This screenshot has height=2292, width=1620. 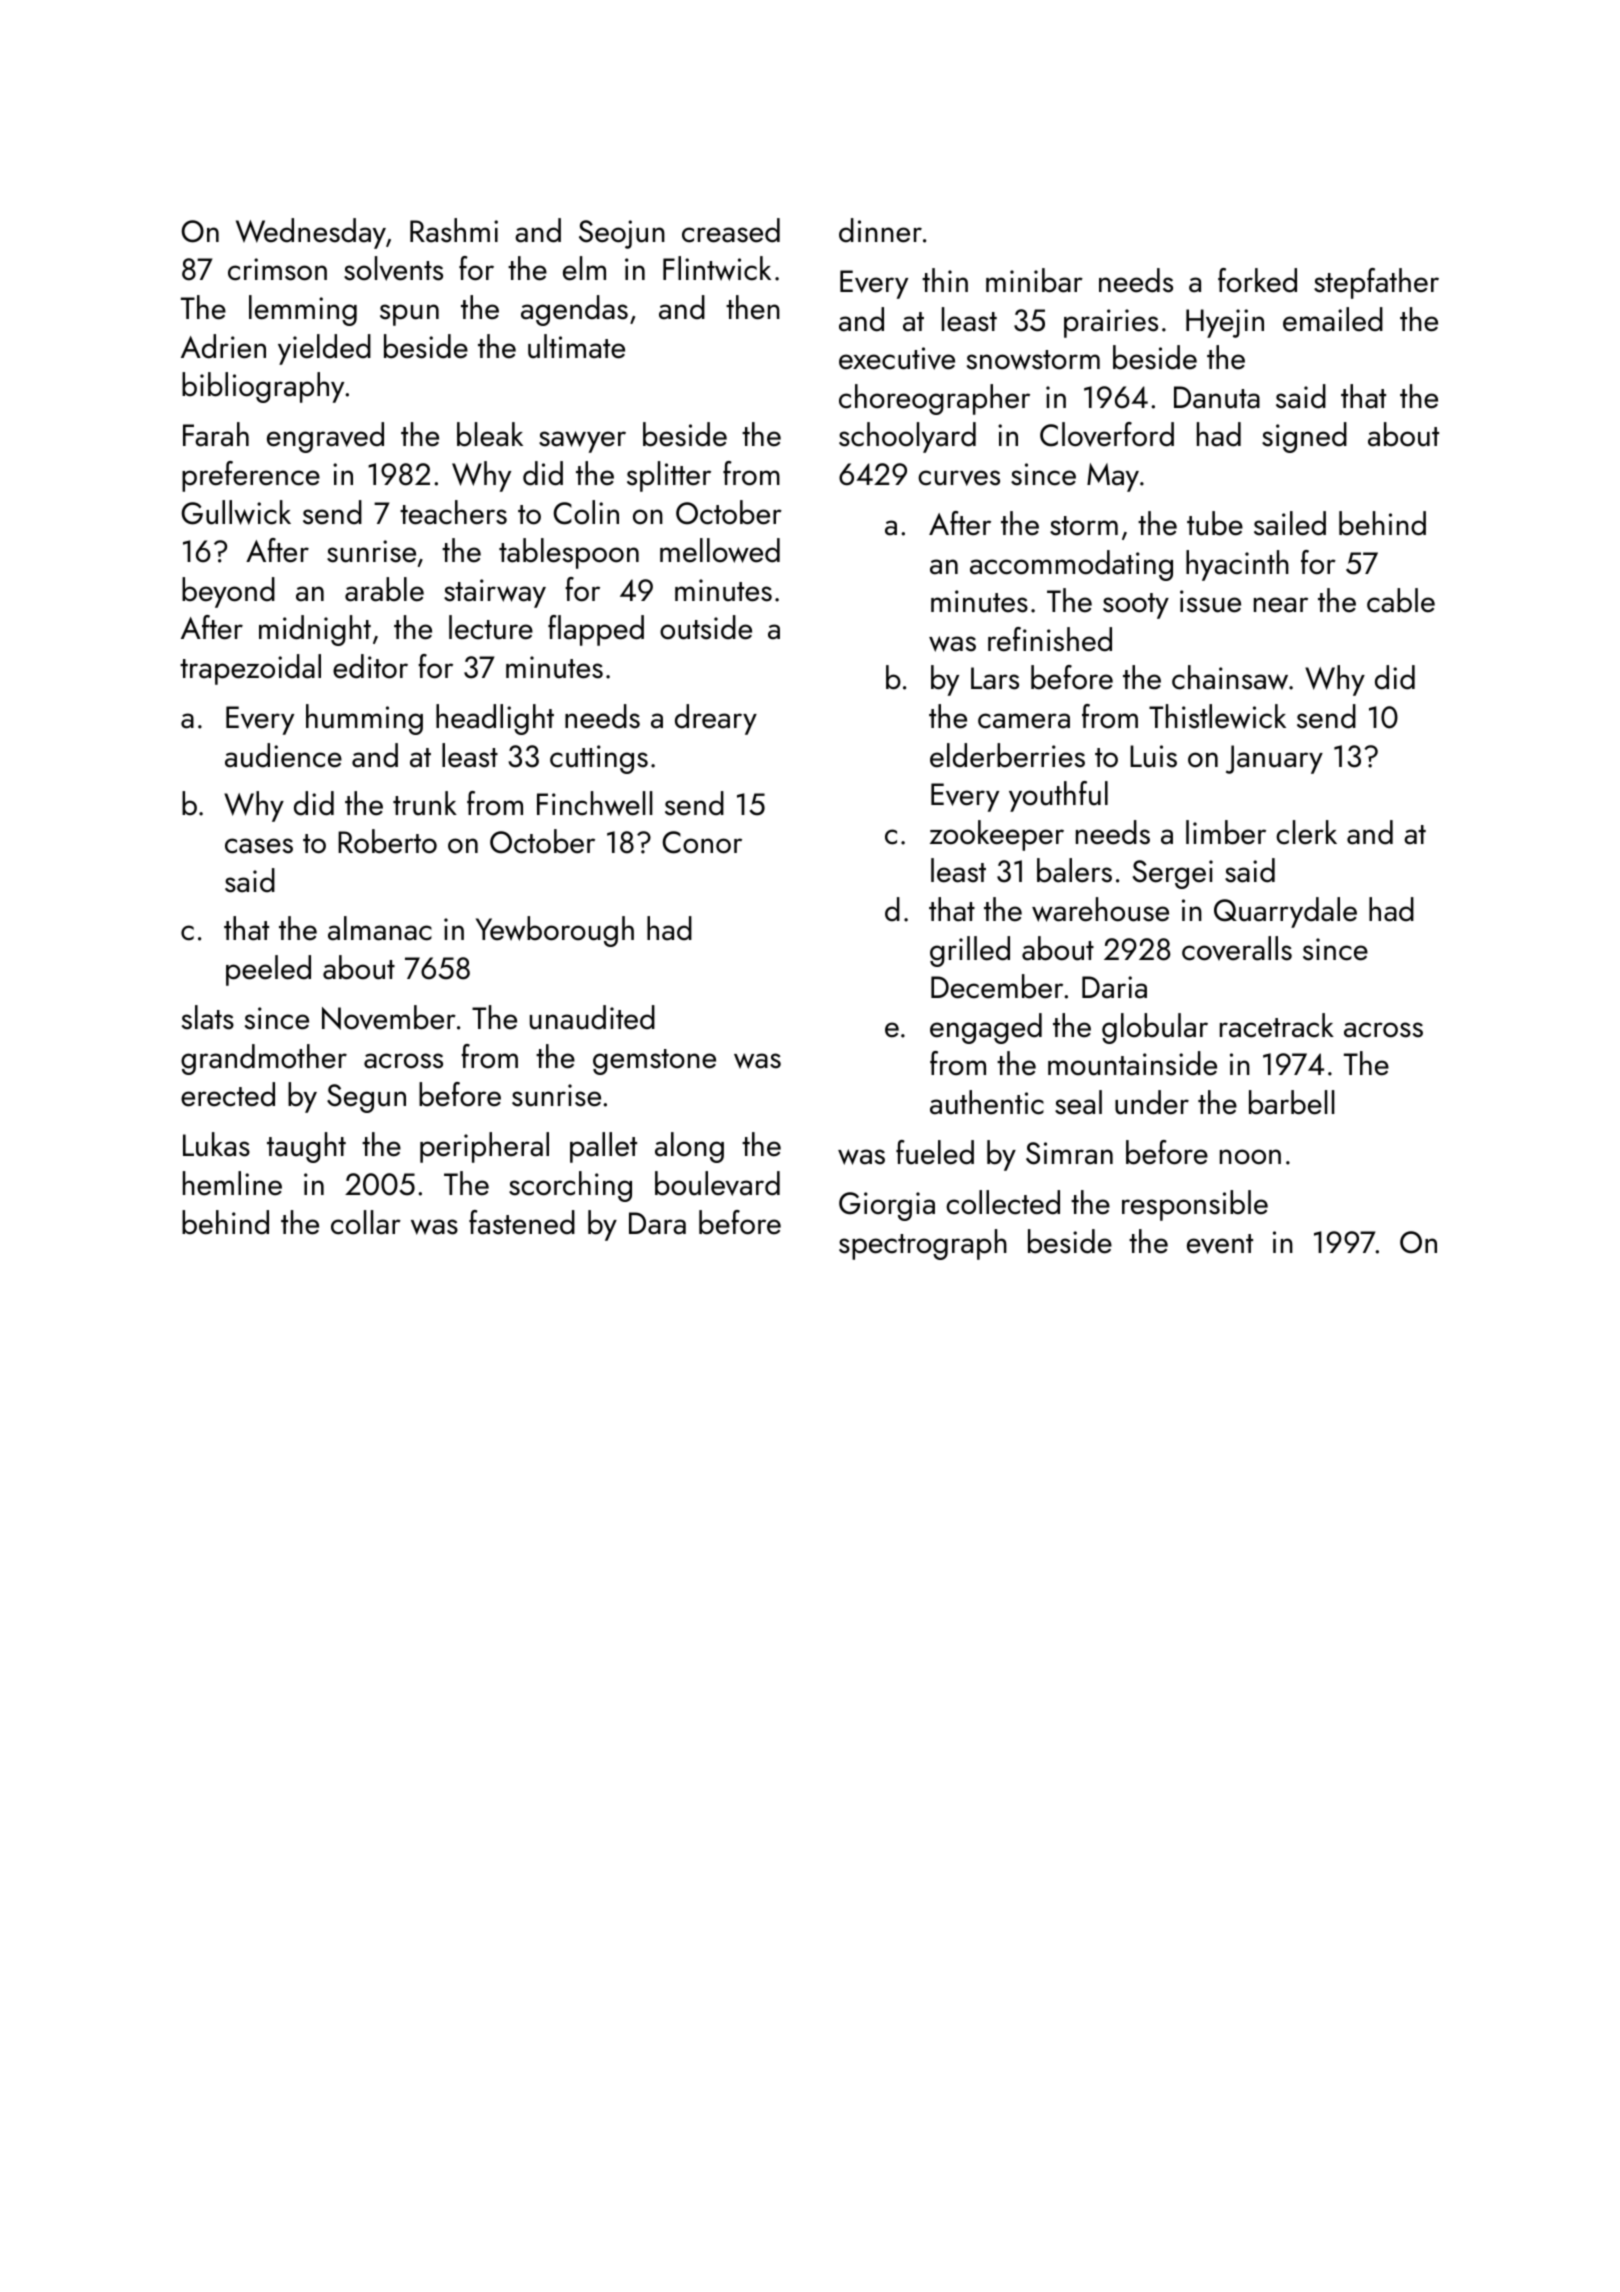 I want to click on outside, so click(x=706, y=627).
